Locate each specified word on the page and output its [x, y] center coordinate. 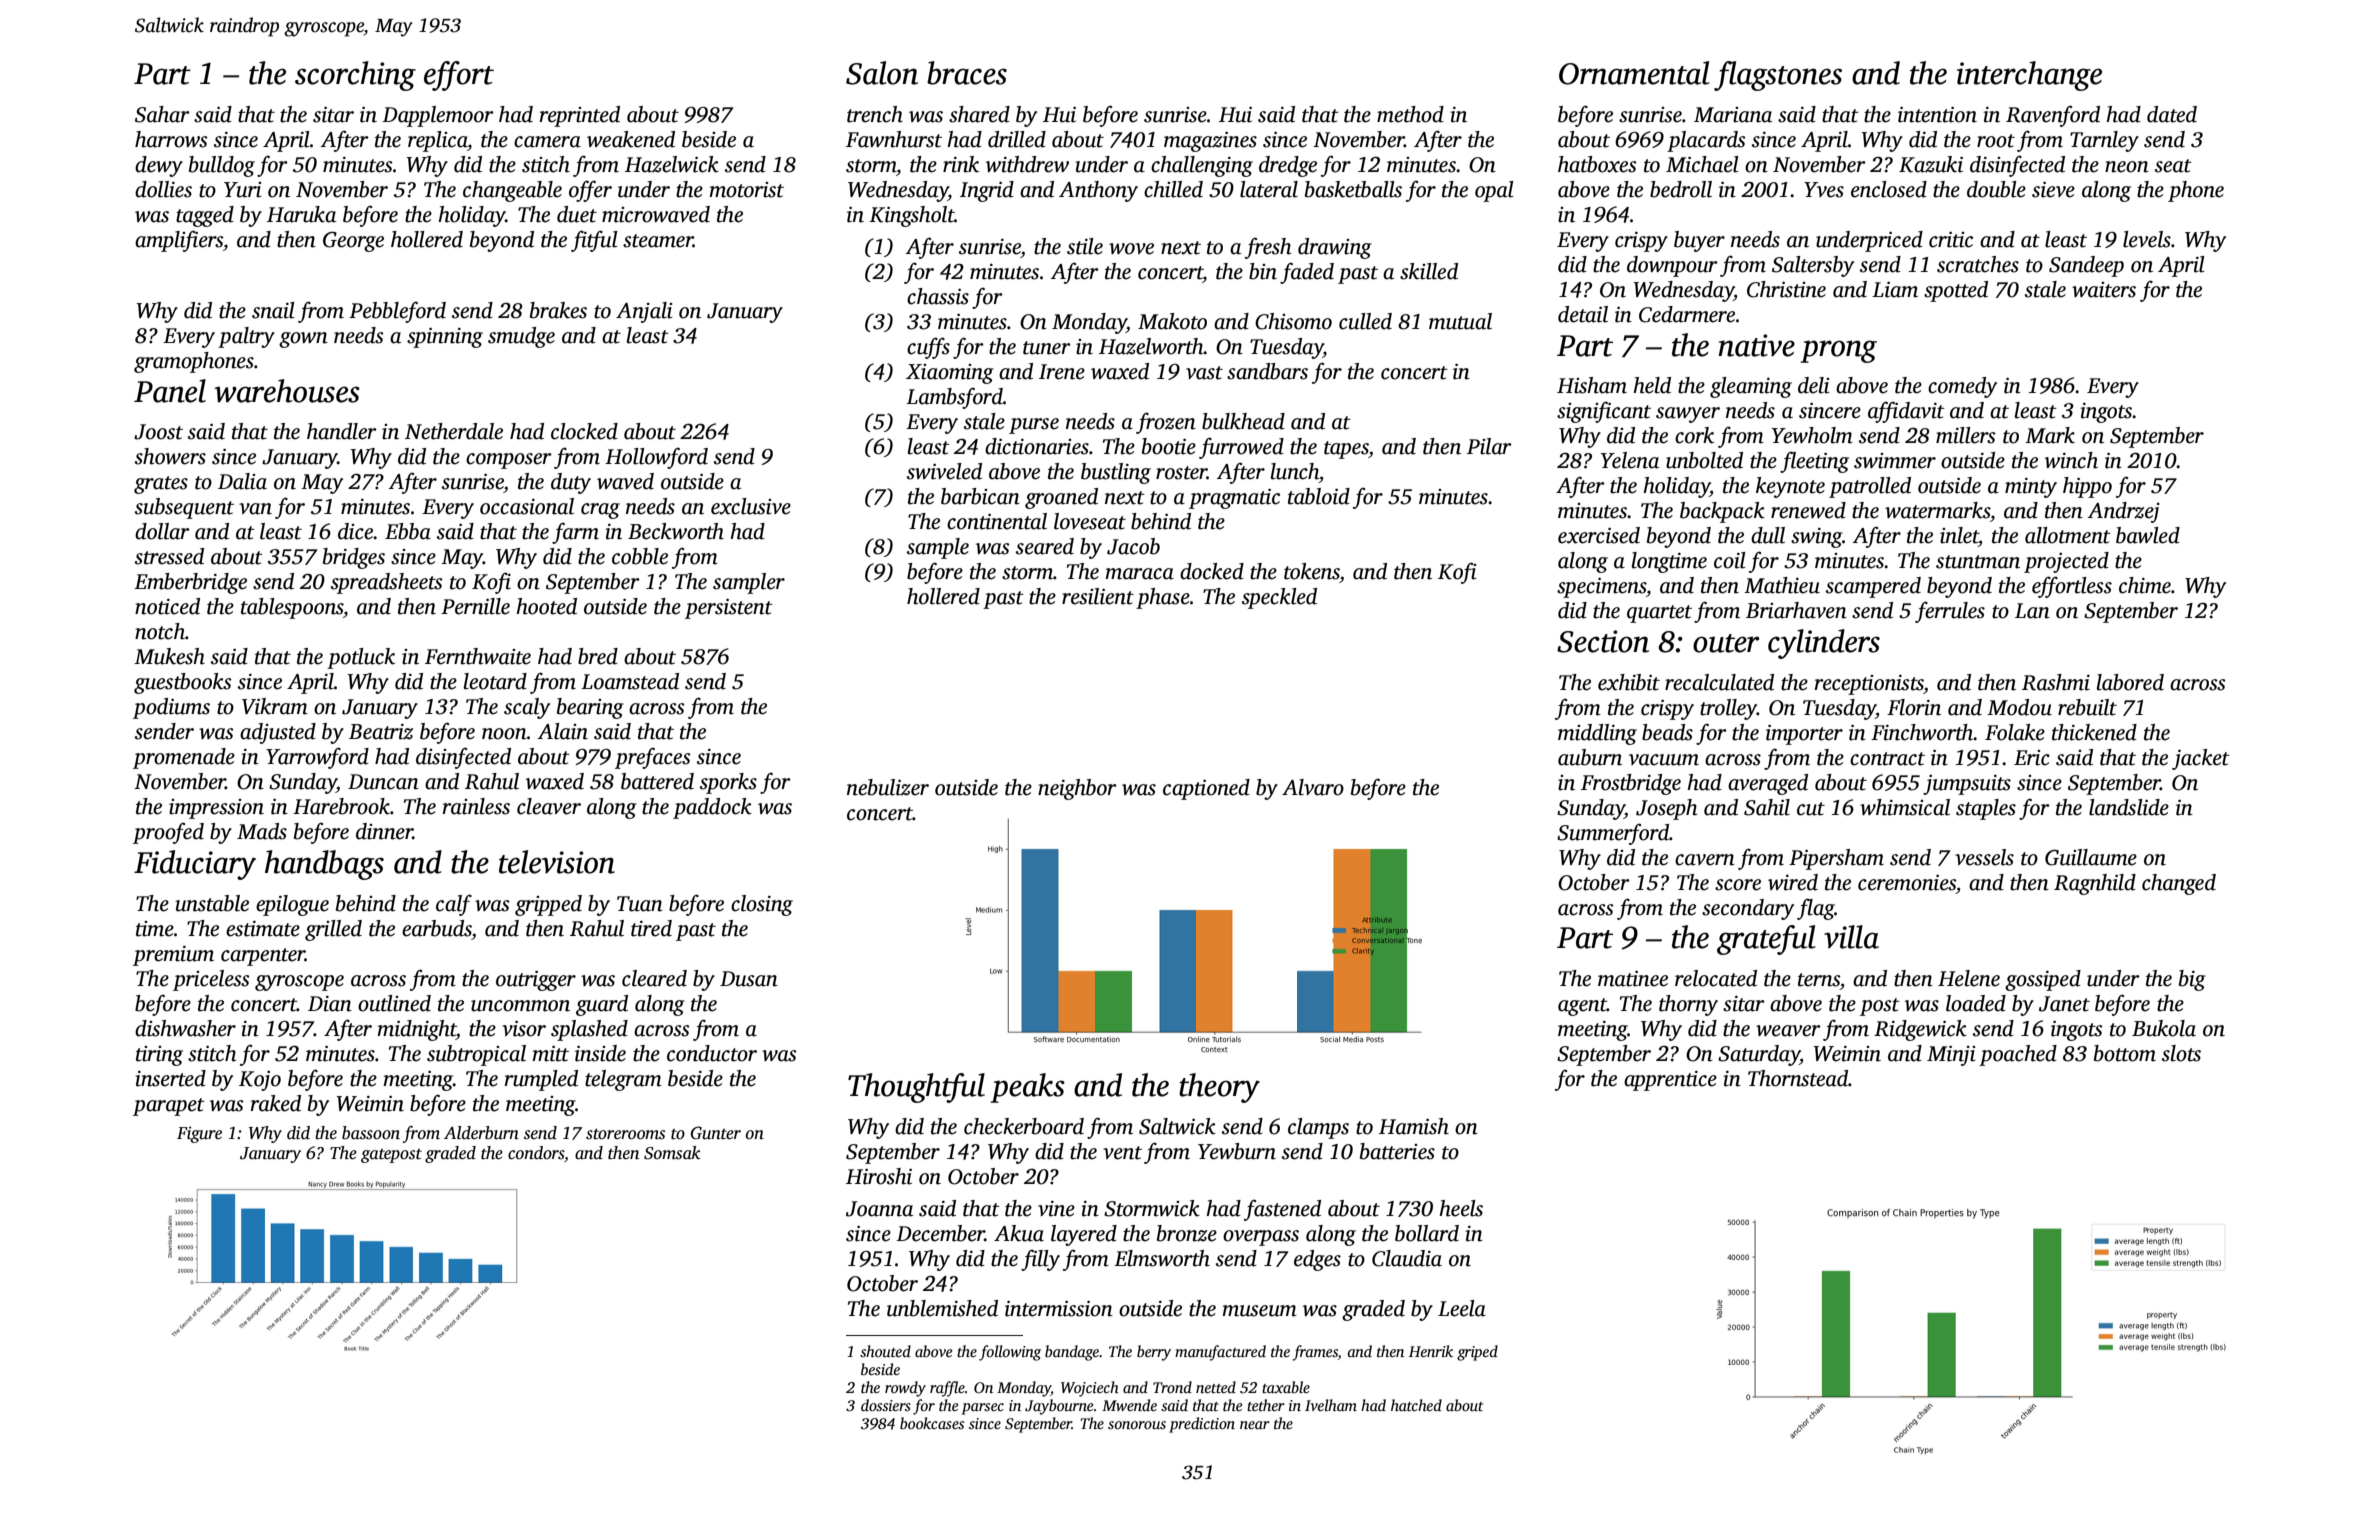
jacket [2201, 759]
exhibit [1629, 682]
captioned [1206, 789]
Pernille [475, 606]
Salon [882, 73]
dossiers [886, 1405]
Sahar [162, 114]
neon [2127, 167]
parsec [983, 1409]
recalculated [1719, 682]
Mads [262, 831]
